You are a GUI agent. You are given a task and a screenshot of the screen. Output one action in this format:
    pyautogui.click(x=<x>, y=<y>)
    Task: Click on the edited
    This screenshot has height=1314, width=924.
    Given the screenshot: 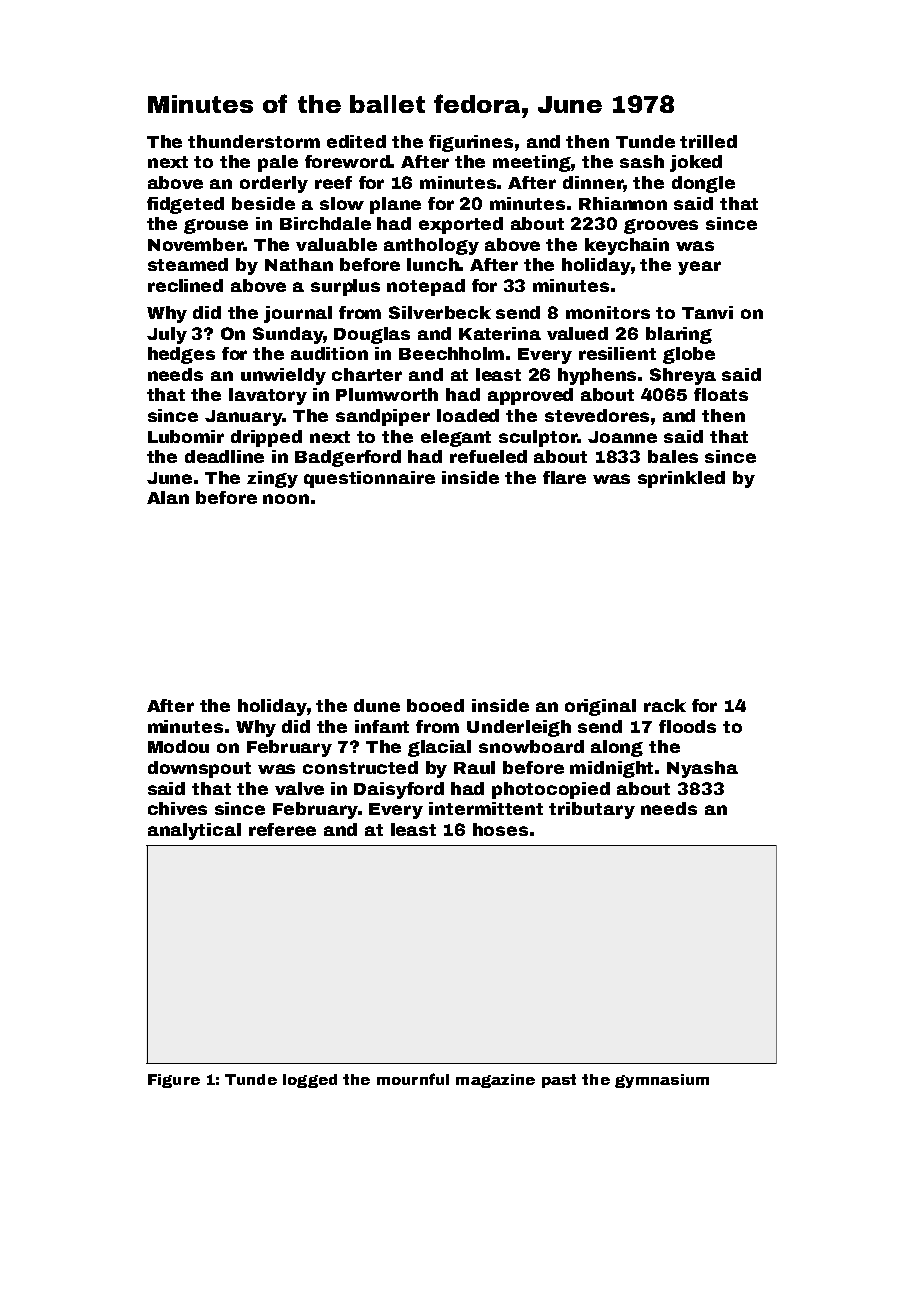 What is the action you would take?
    pyautogui.click(x=356, y=141)
